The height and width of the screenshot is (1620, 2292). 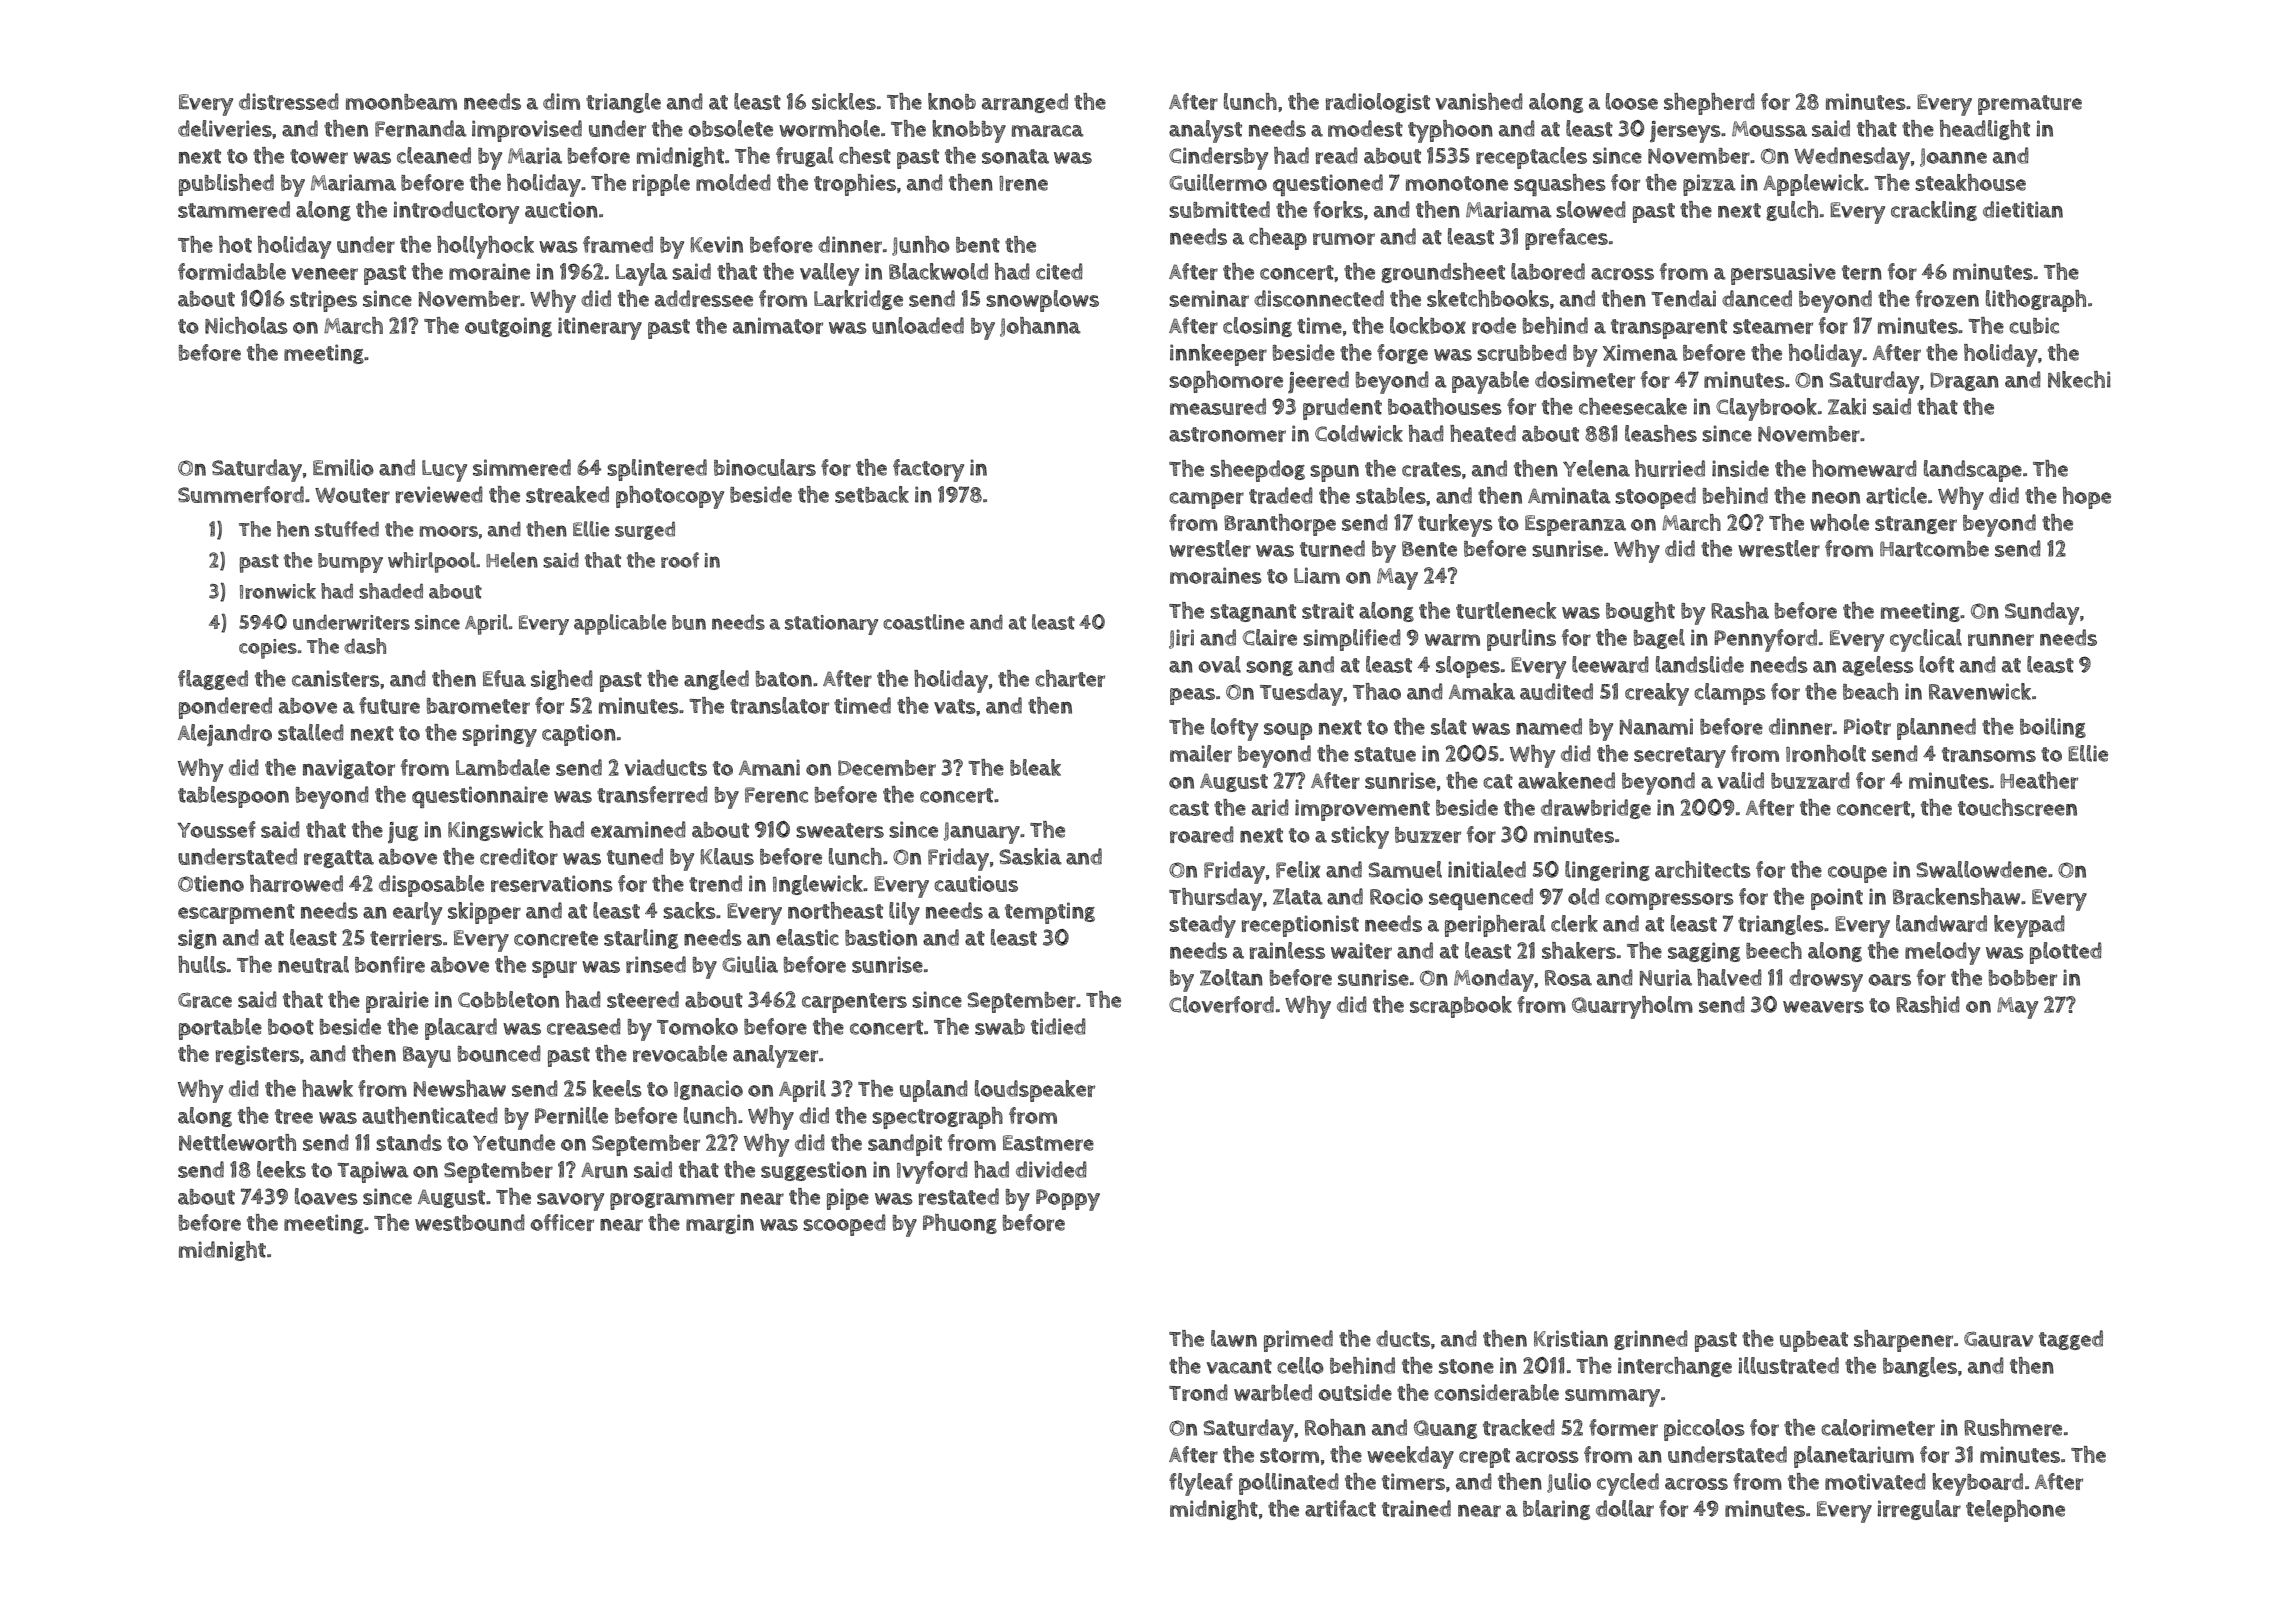 I want to click on dietitian, so click(x=2023, y=209).
